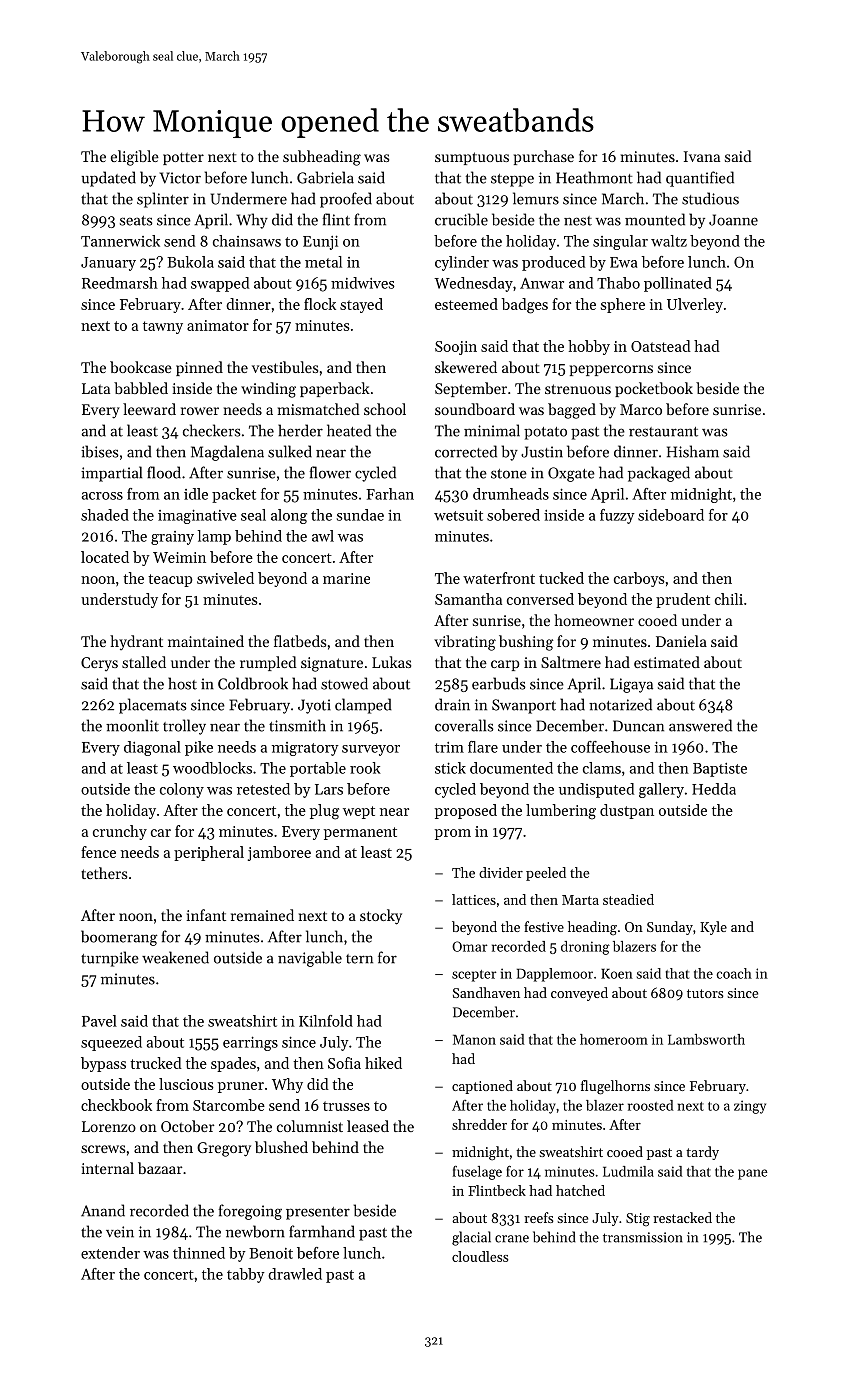 The image size is (849, 1400). Describe the element at coordinates (471, 1238) in the screenshot. I see `glacial` at that location.
